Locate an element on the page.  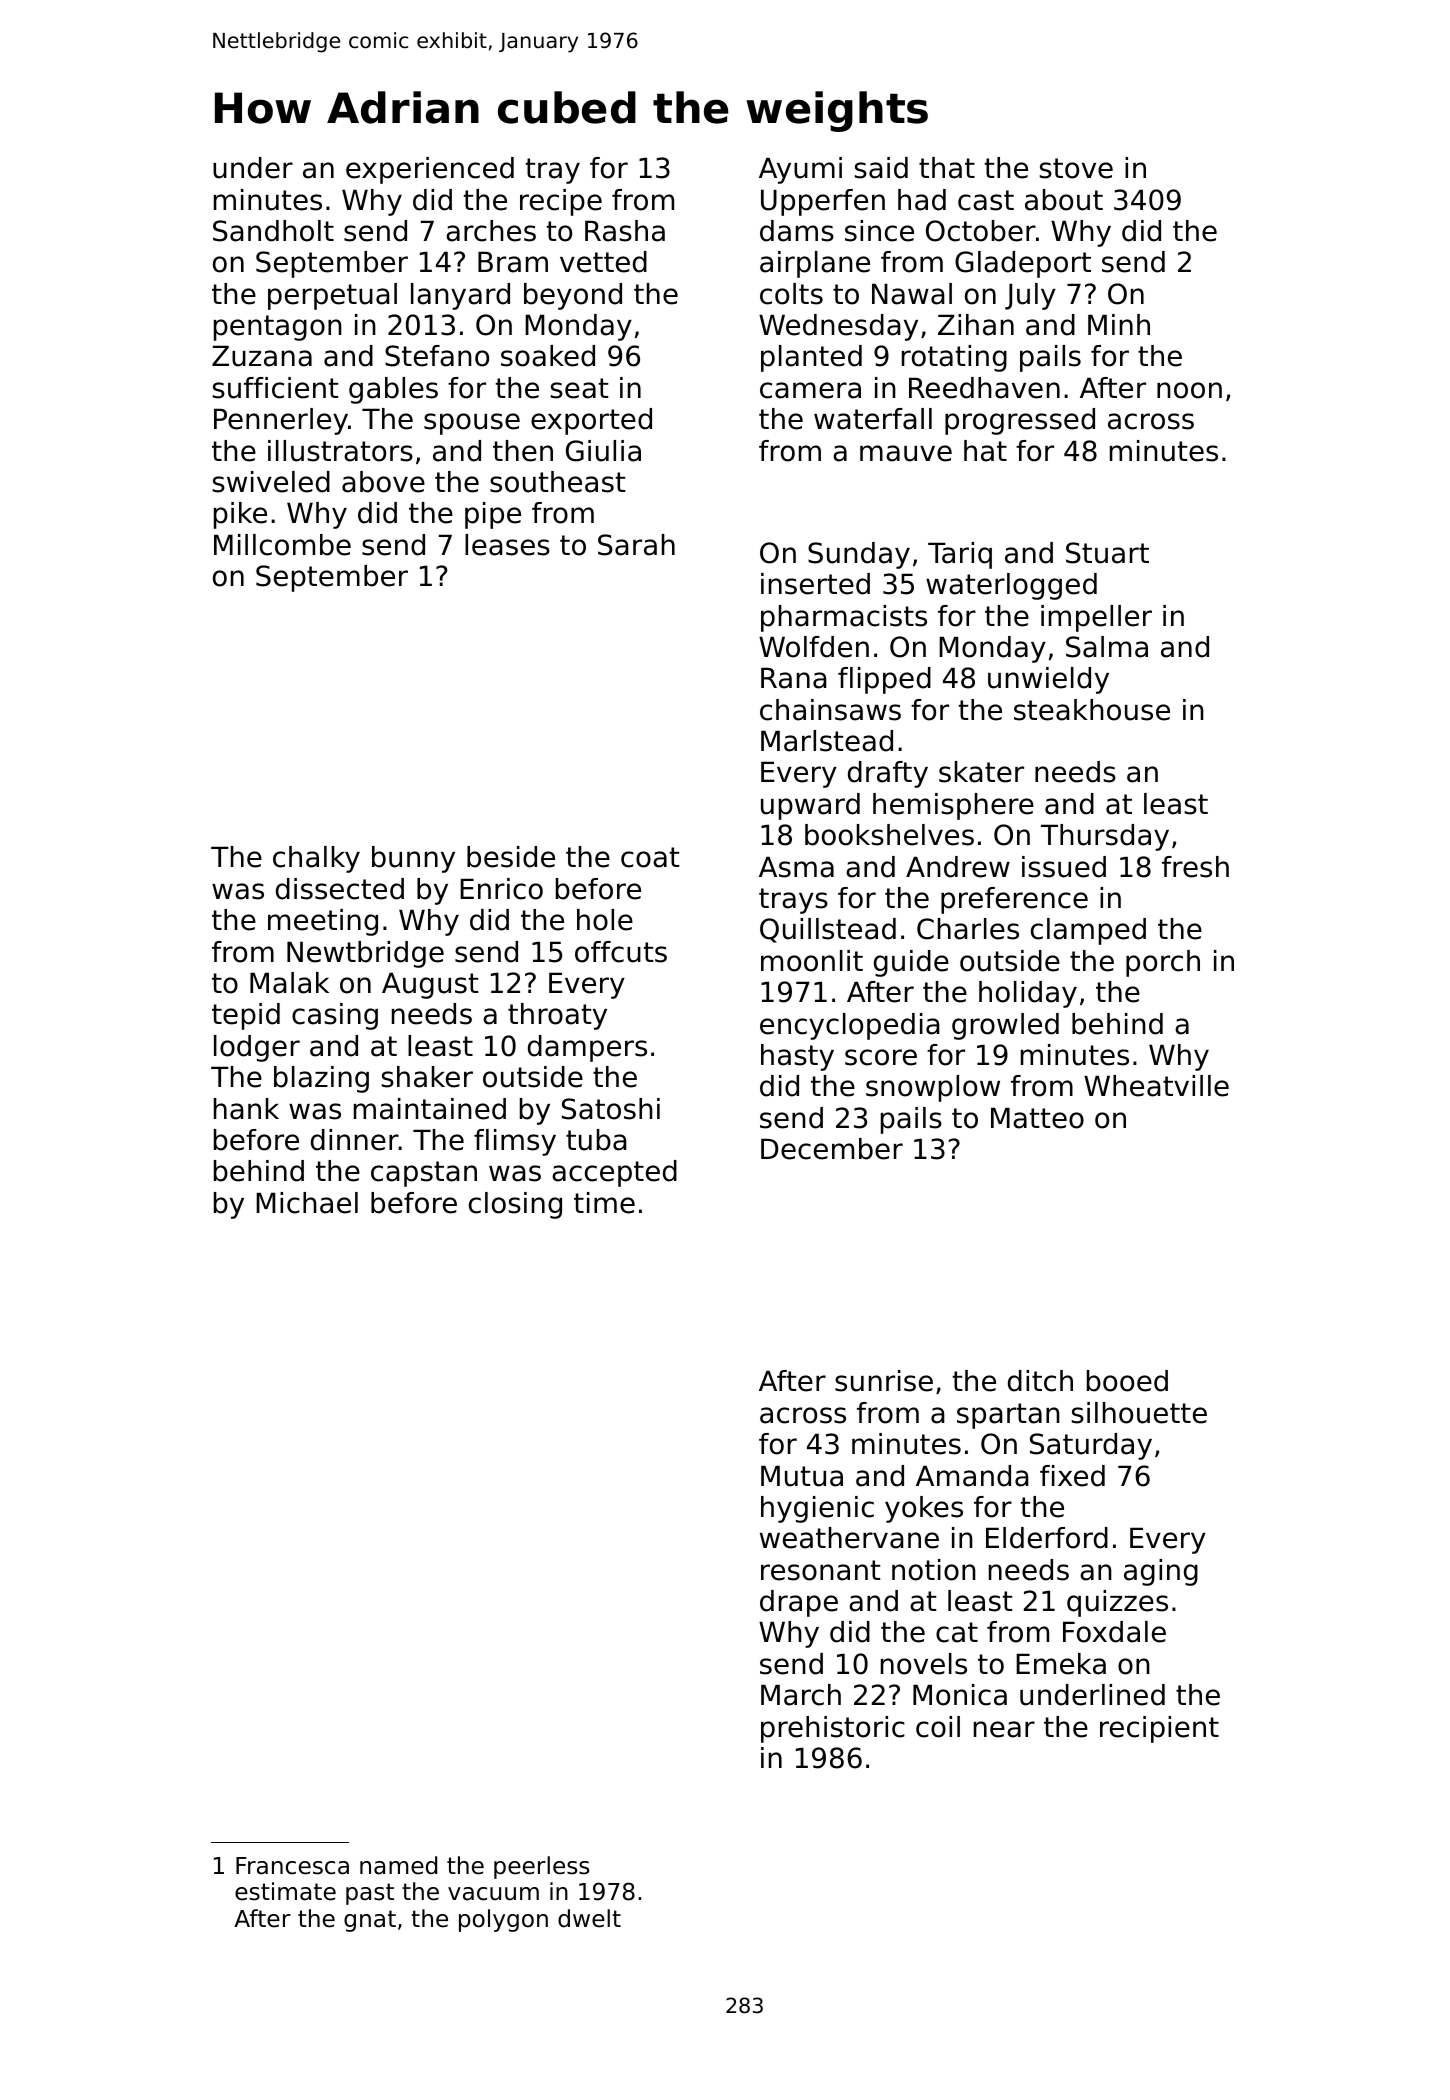
prehistoric is located at coordinates (833, 1729).
